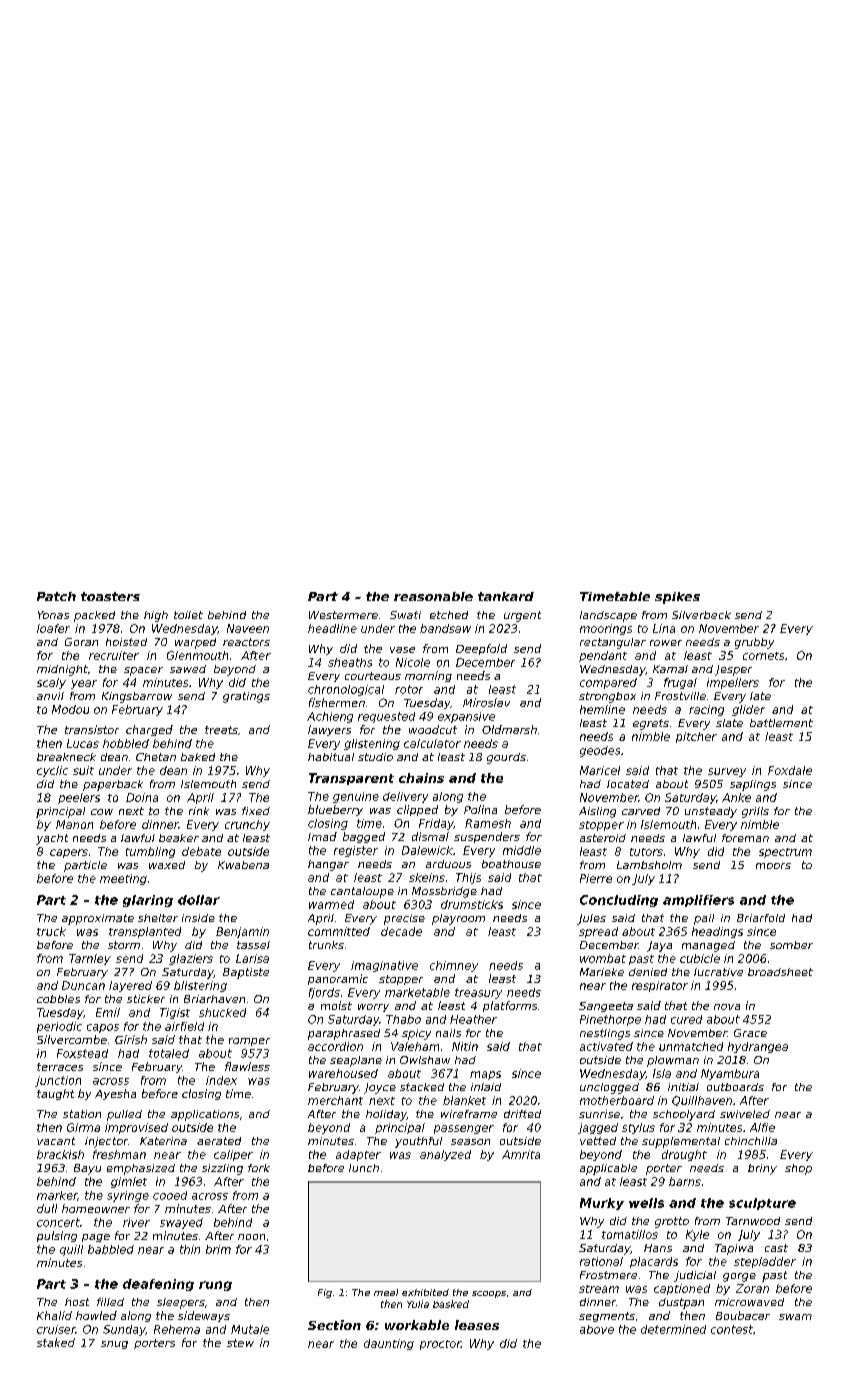 The image size is (849, 1400). What do you see at coordinates (436, 824) in the screenshot?
I see `Friday` at bounding box center [436, 824].
